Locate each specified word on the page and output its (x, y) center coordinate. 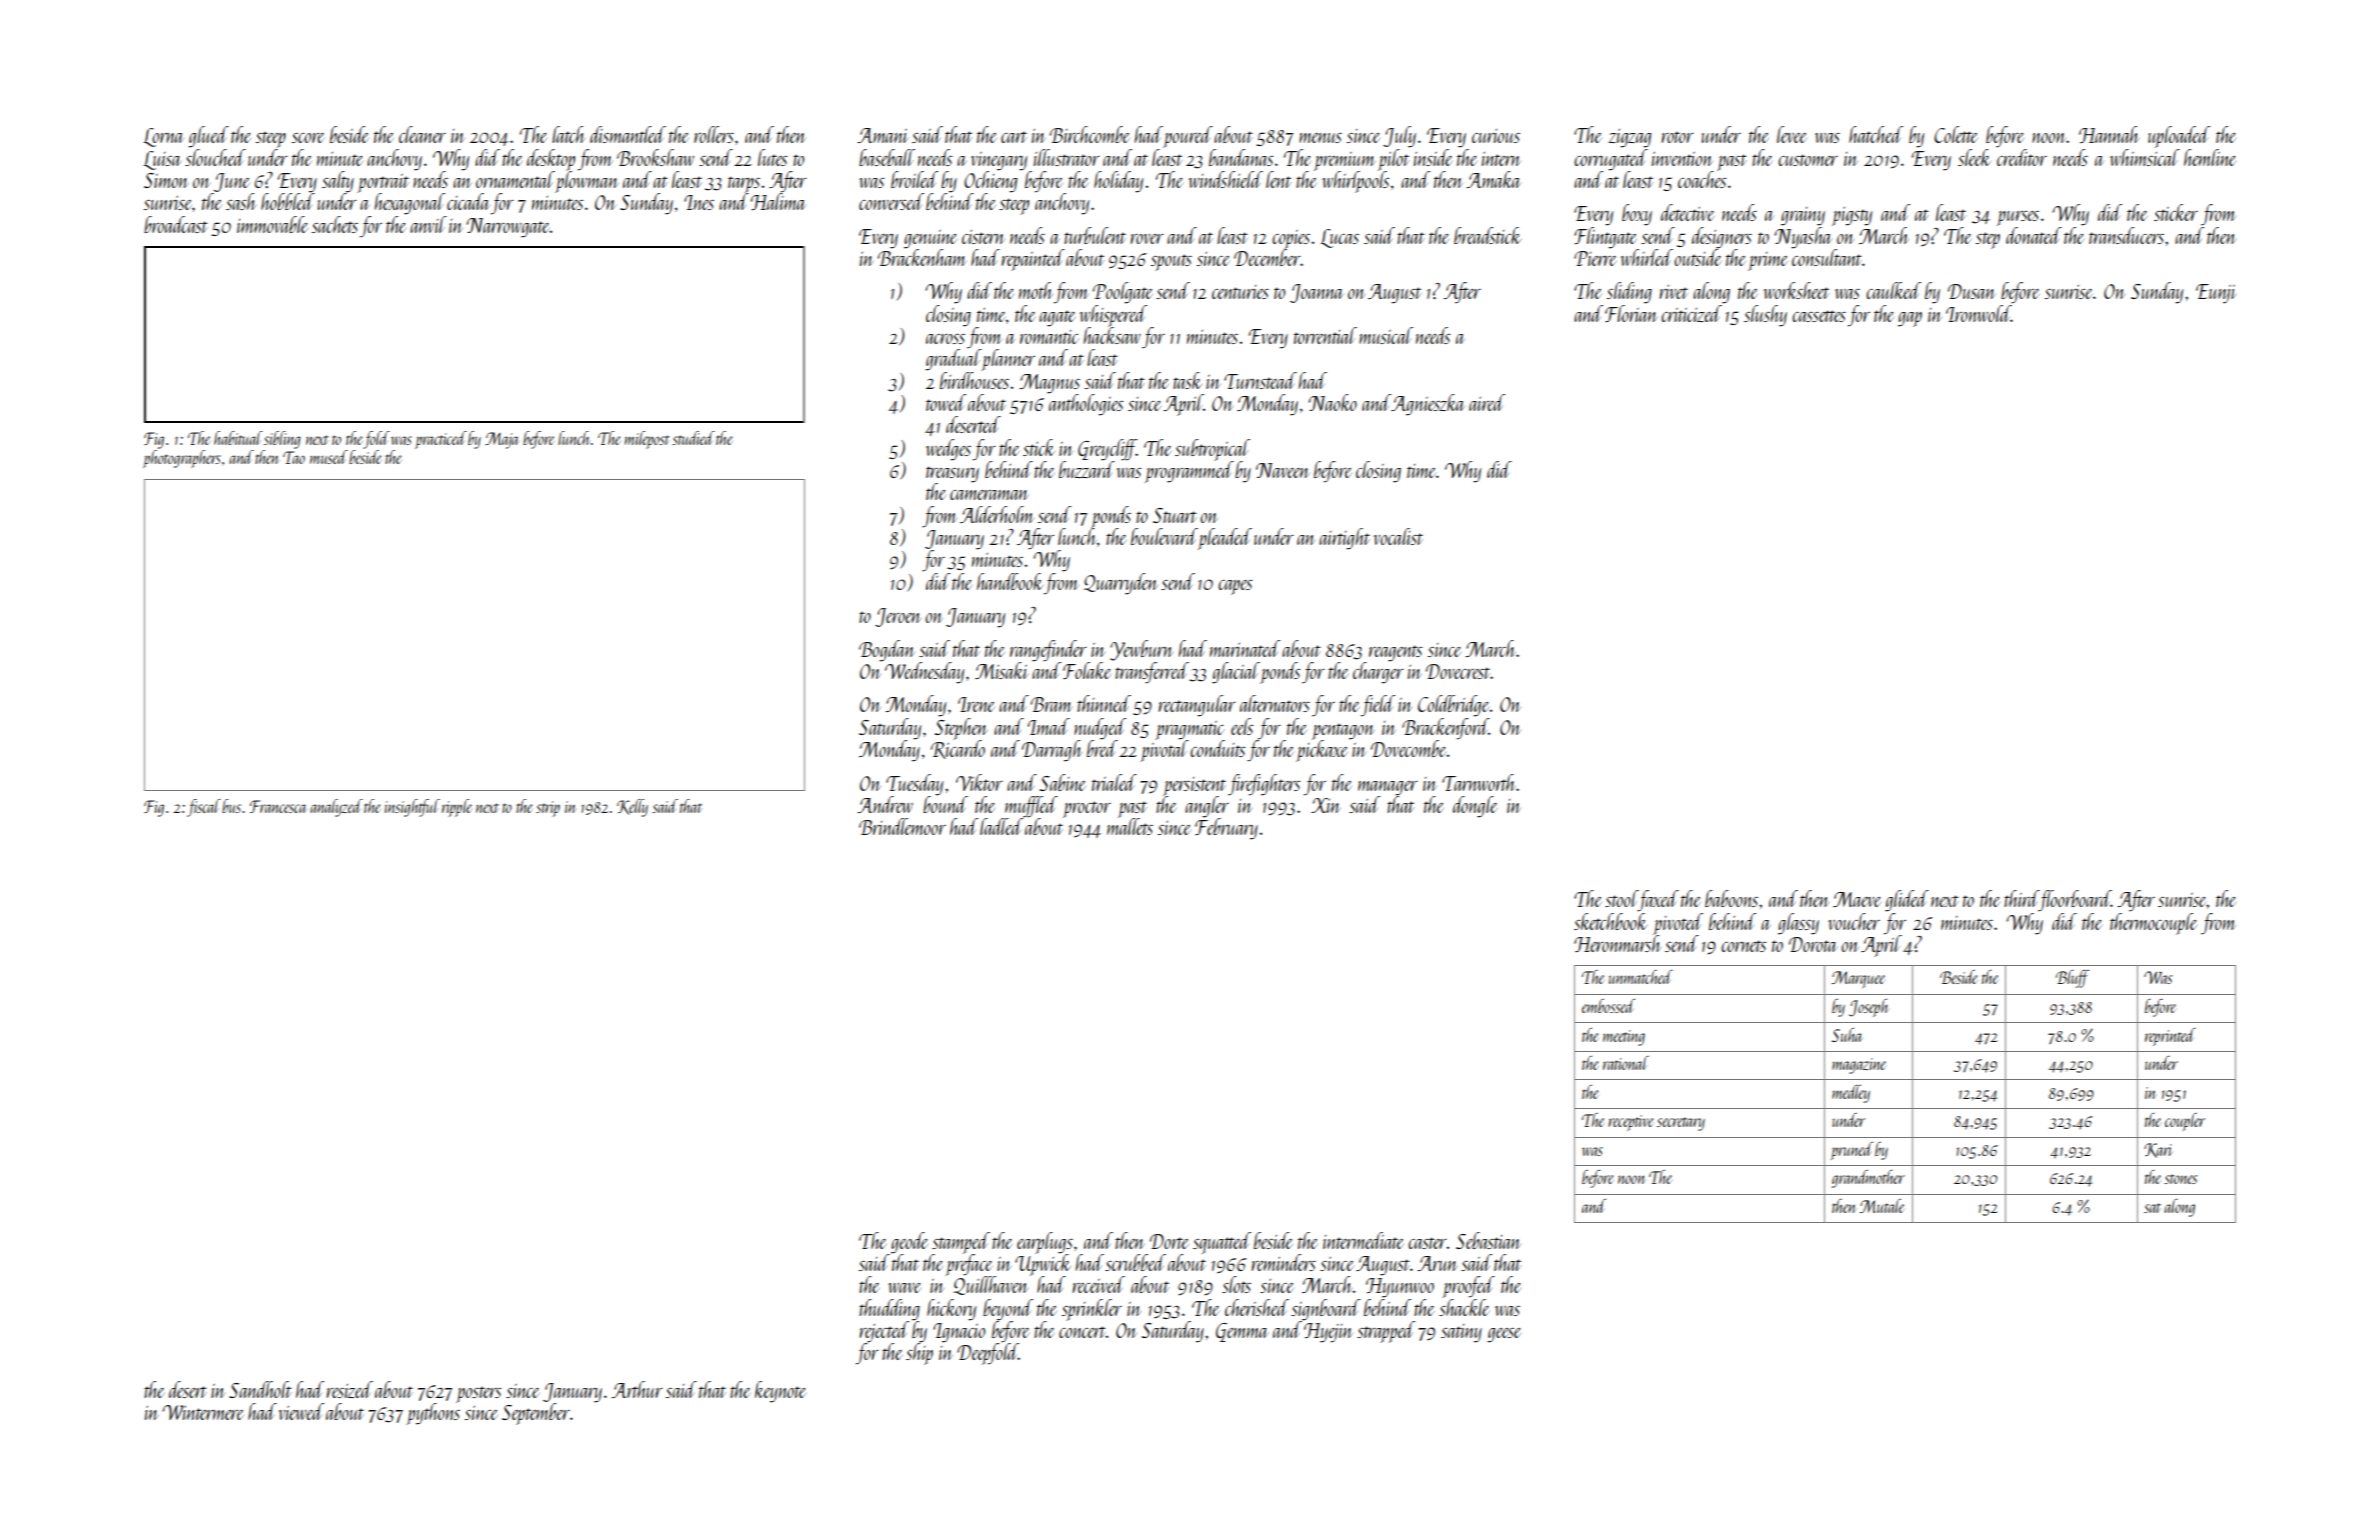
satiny (1461, 1333)
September (536, 1414)
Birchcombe (1090, 134)
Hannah (2109, 134)
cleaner (422, 134)
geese (1504, 1335)
